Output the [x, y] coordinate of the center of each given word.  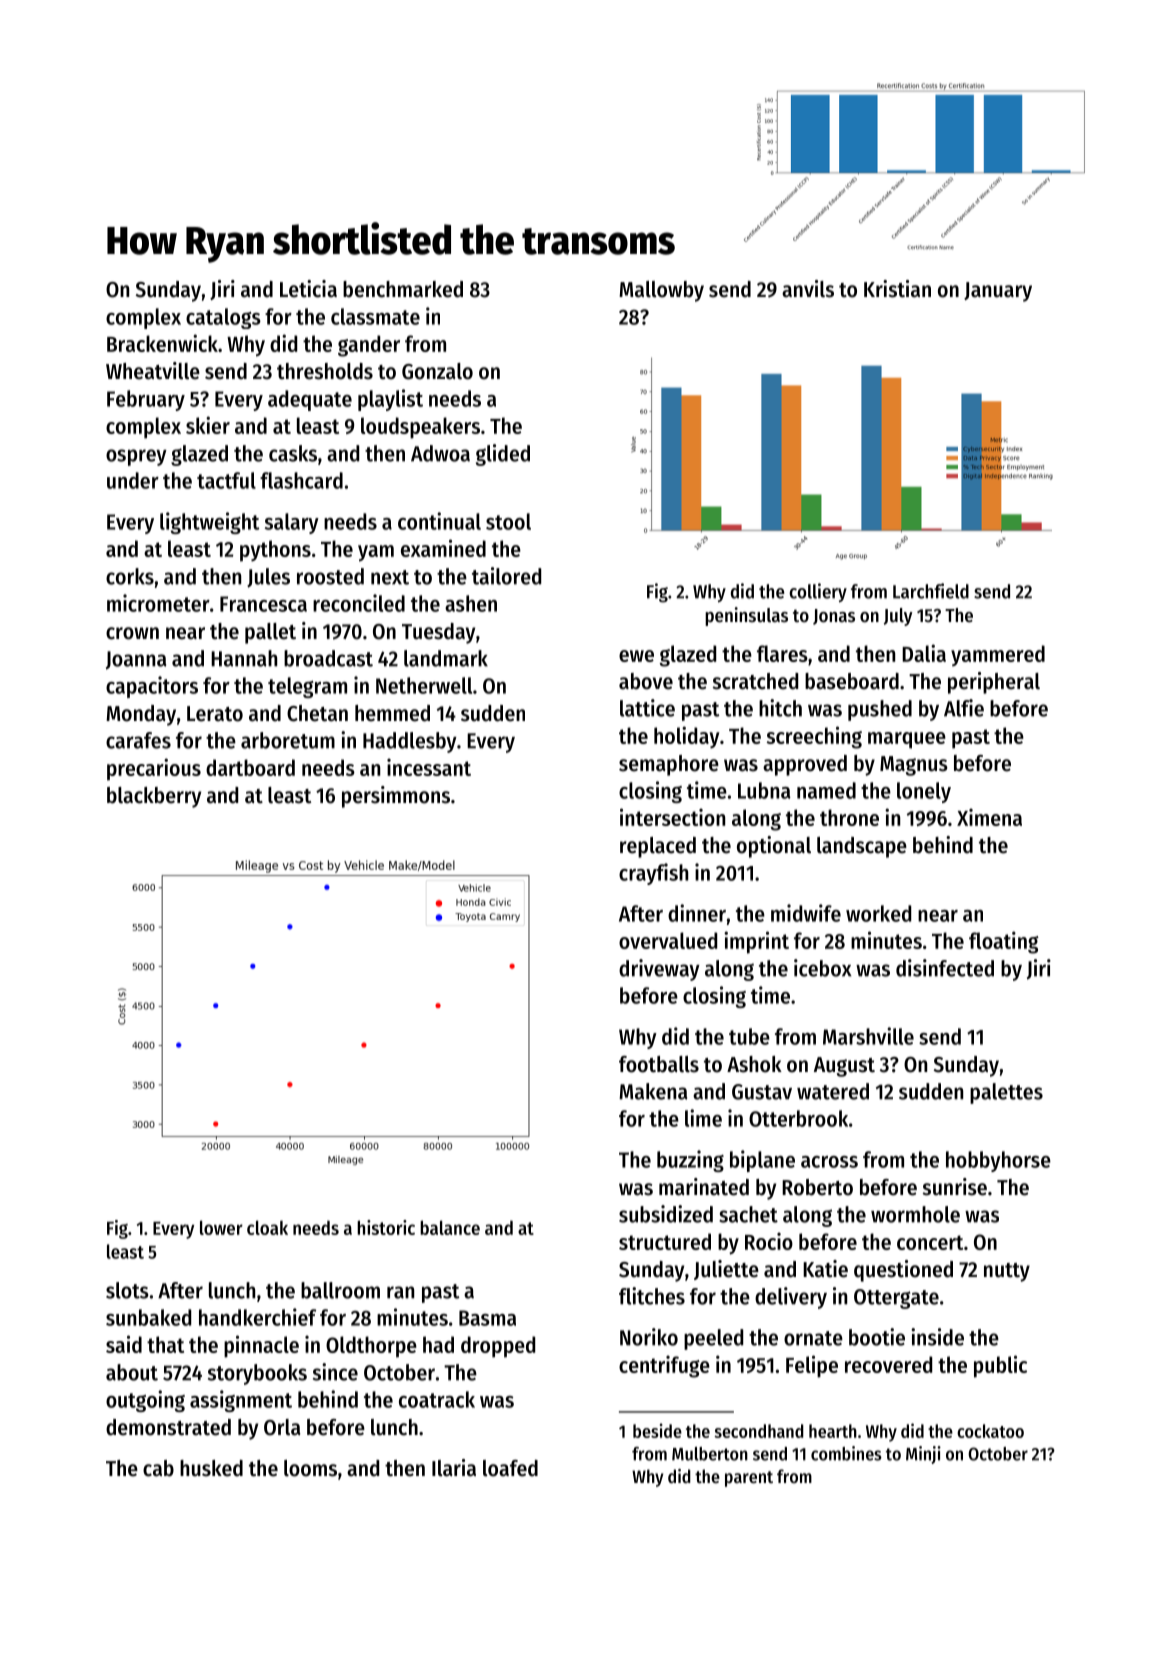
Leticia [308, 289]
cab [158, 1468]
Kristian [897, 289]
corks [130, 576]
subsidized [666, 1214]
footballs [659, 1064]
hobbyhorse [998, 1161]
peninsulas [746, 616]
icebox [823, 968]
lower [221, 1227]
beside [657, 1430]
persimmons [396, 797]
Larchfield [931, 591]
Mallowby [661, 291]
